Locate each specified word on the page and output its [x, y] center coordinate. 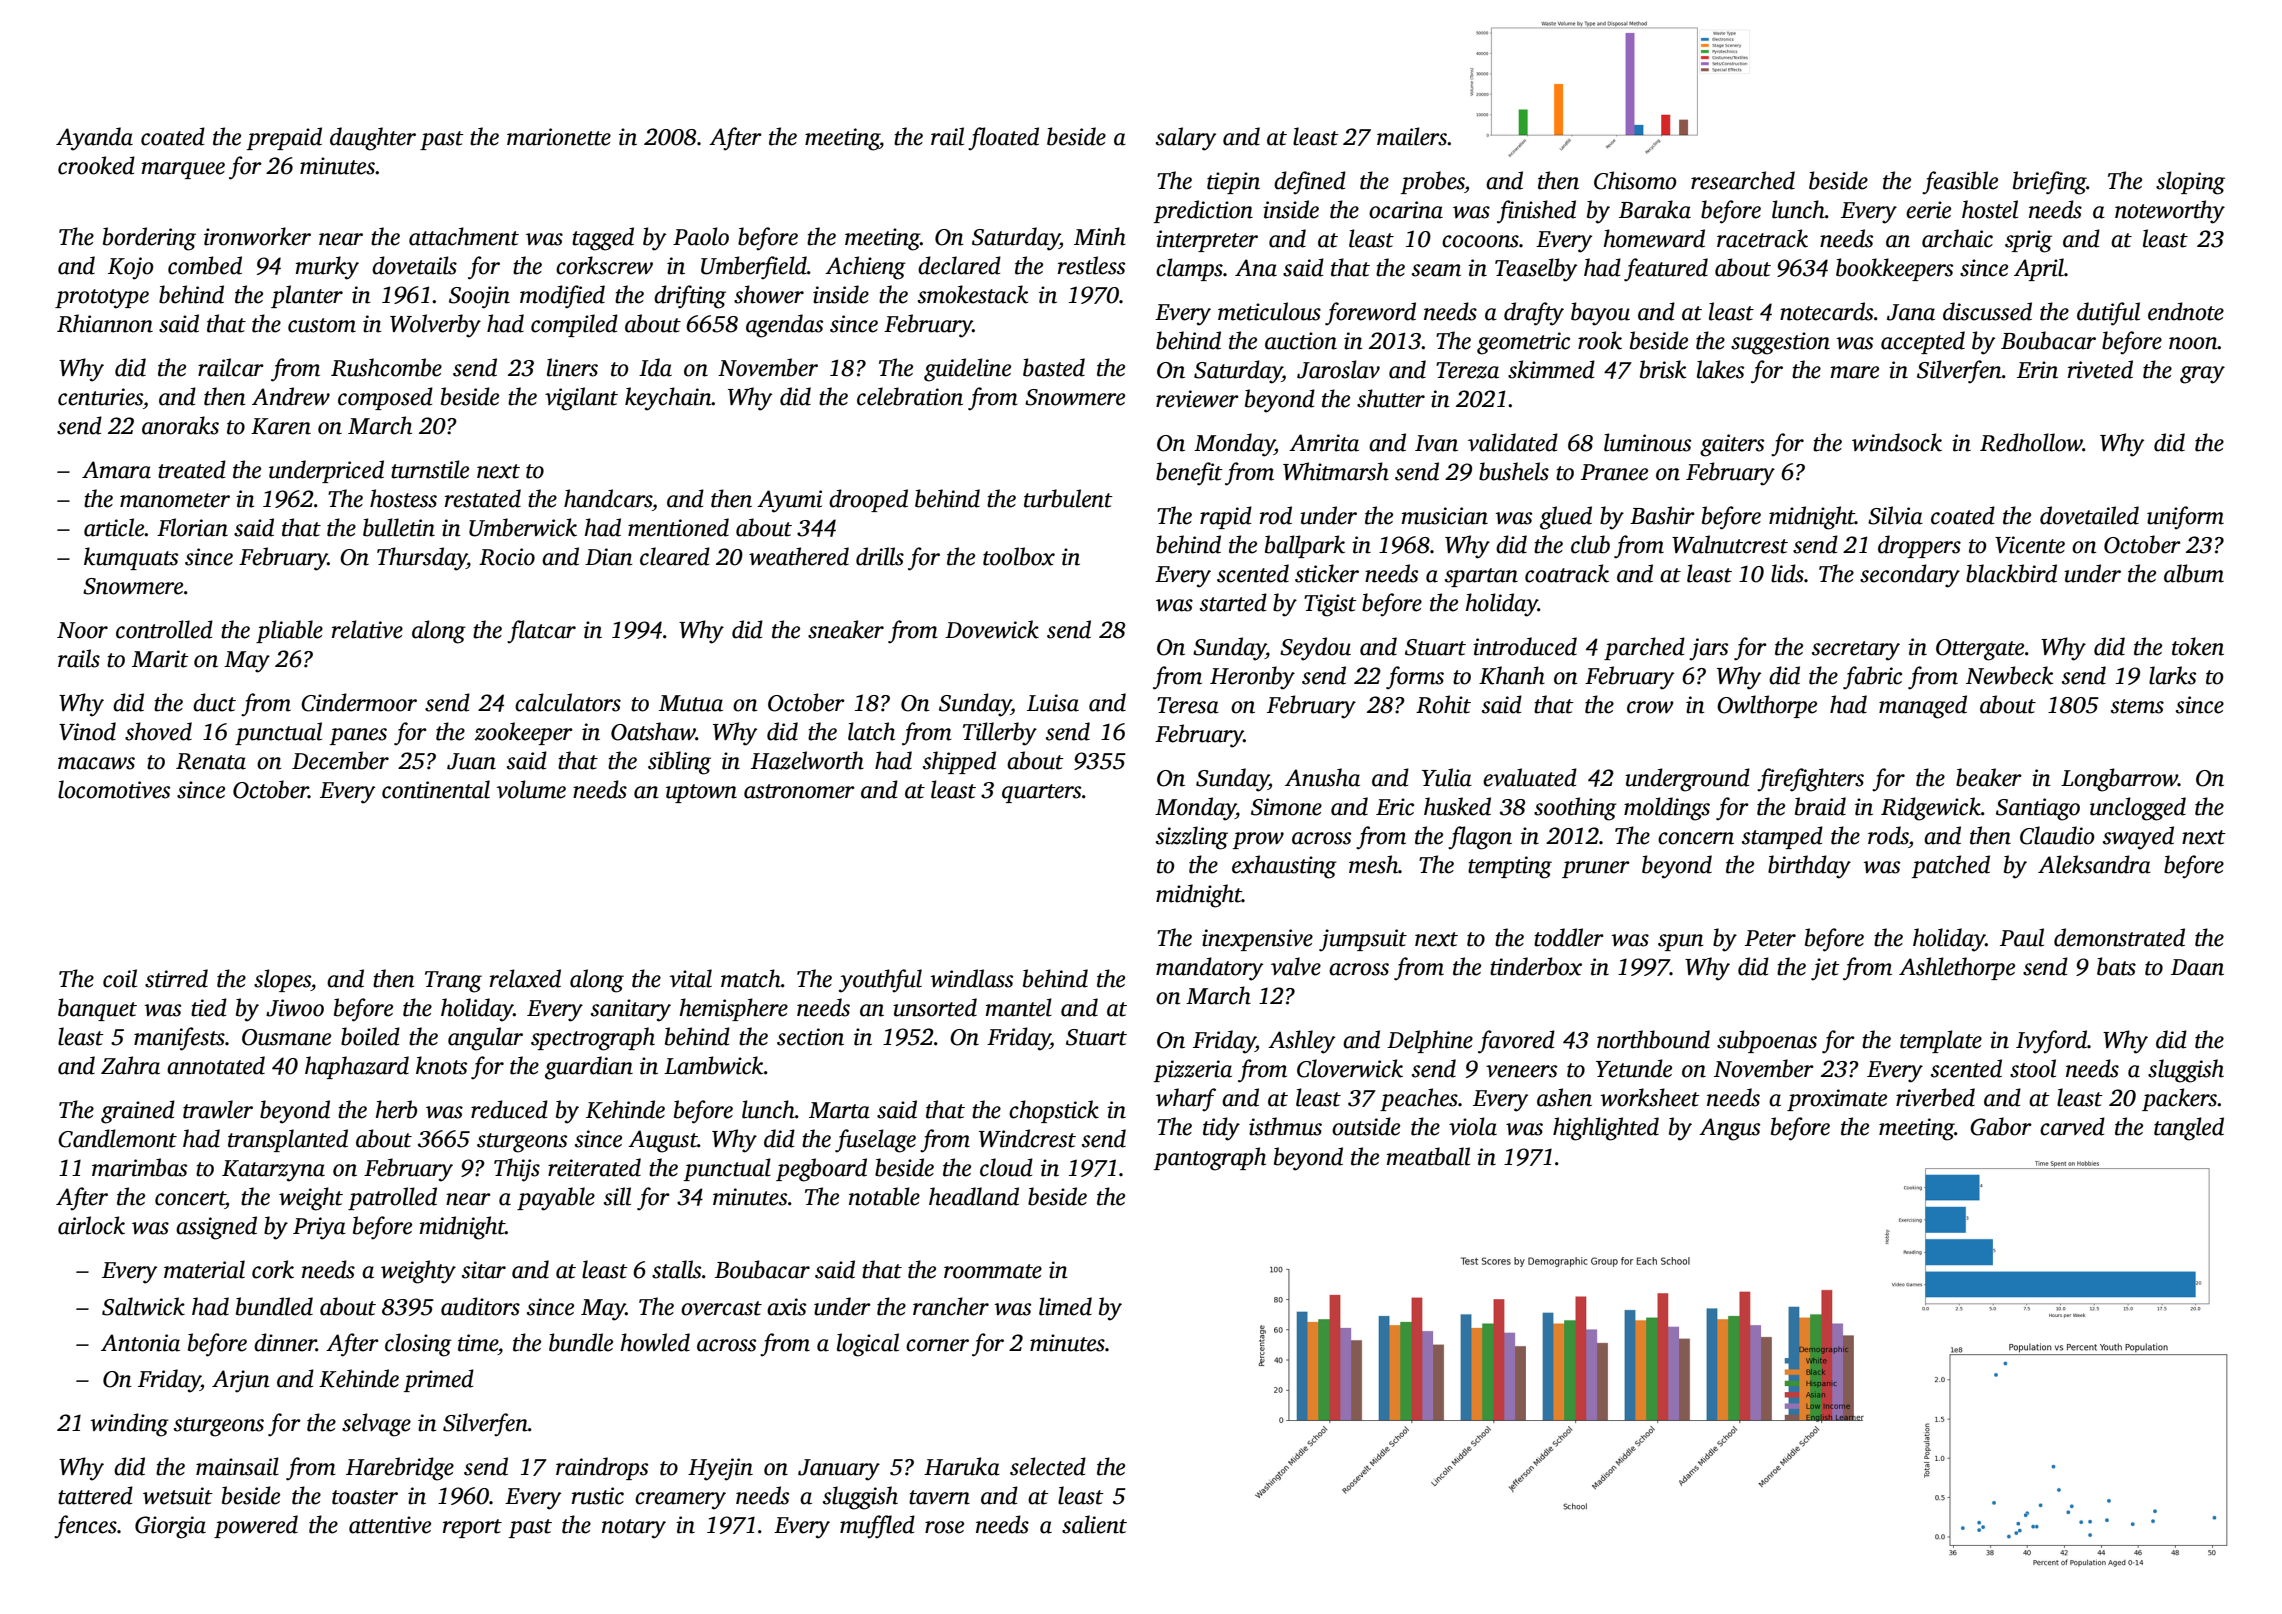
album [2194, 573]
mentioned [678, 527]
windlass [971, 978]
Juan [471, 761]
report [472, 1528]
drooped [868, 500]
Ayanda [94, 139]
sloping [2190, 183]
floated [1003, 139]
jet [1825, 969]
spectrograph [593, 1039]
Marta [839, 1110]
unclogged [2138, 809]
